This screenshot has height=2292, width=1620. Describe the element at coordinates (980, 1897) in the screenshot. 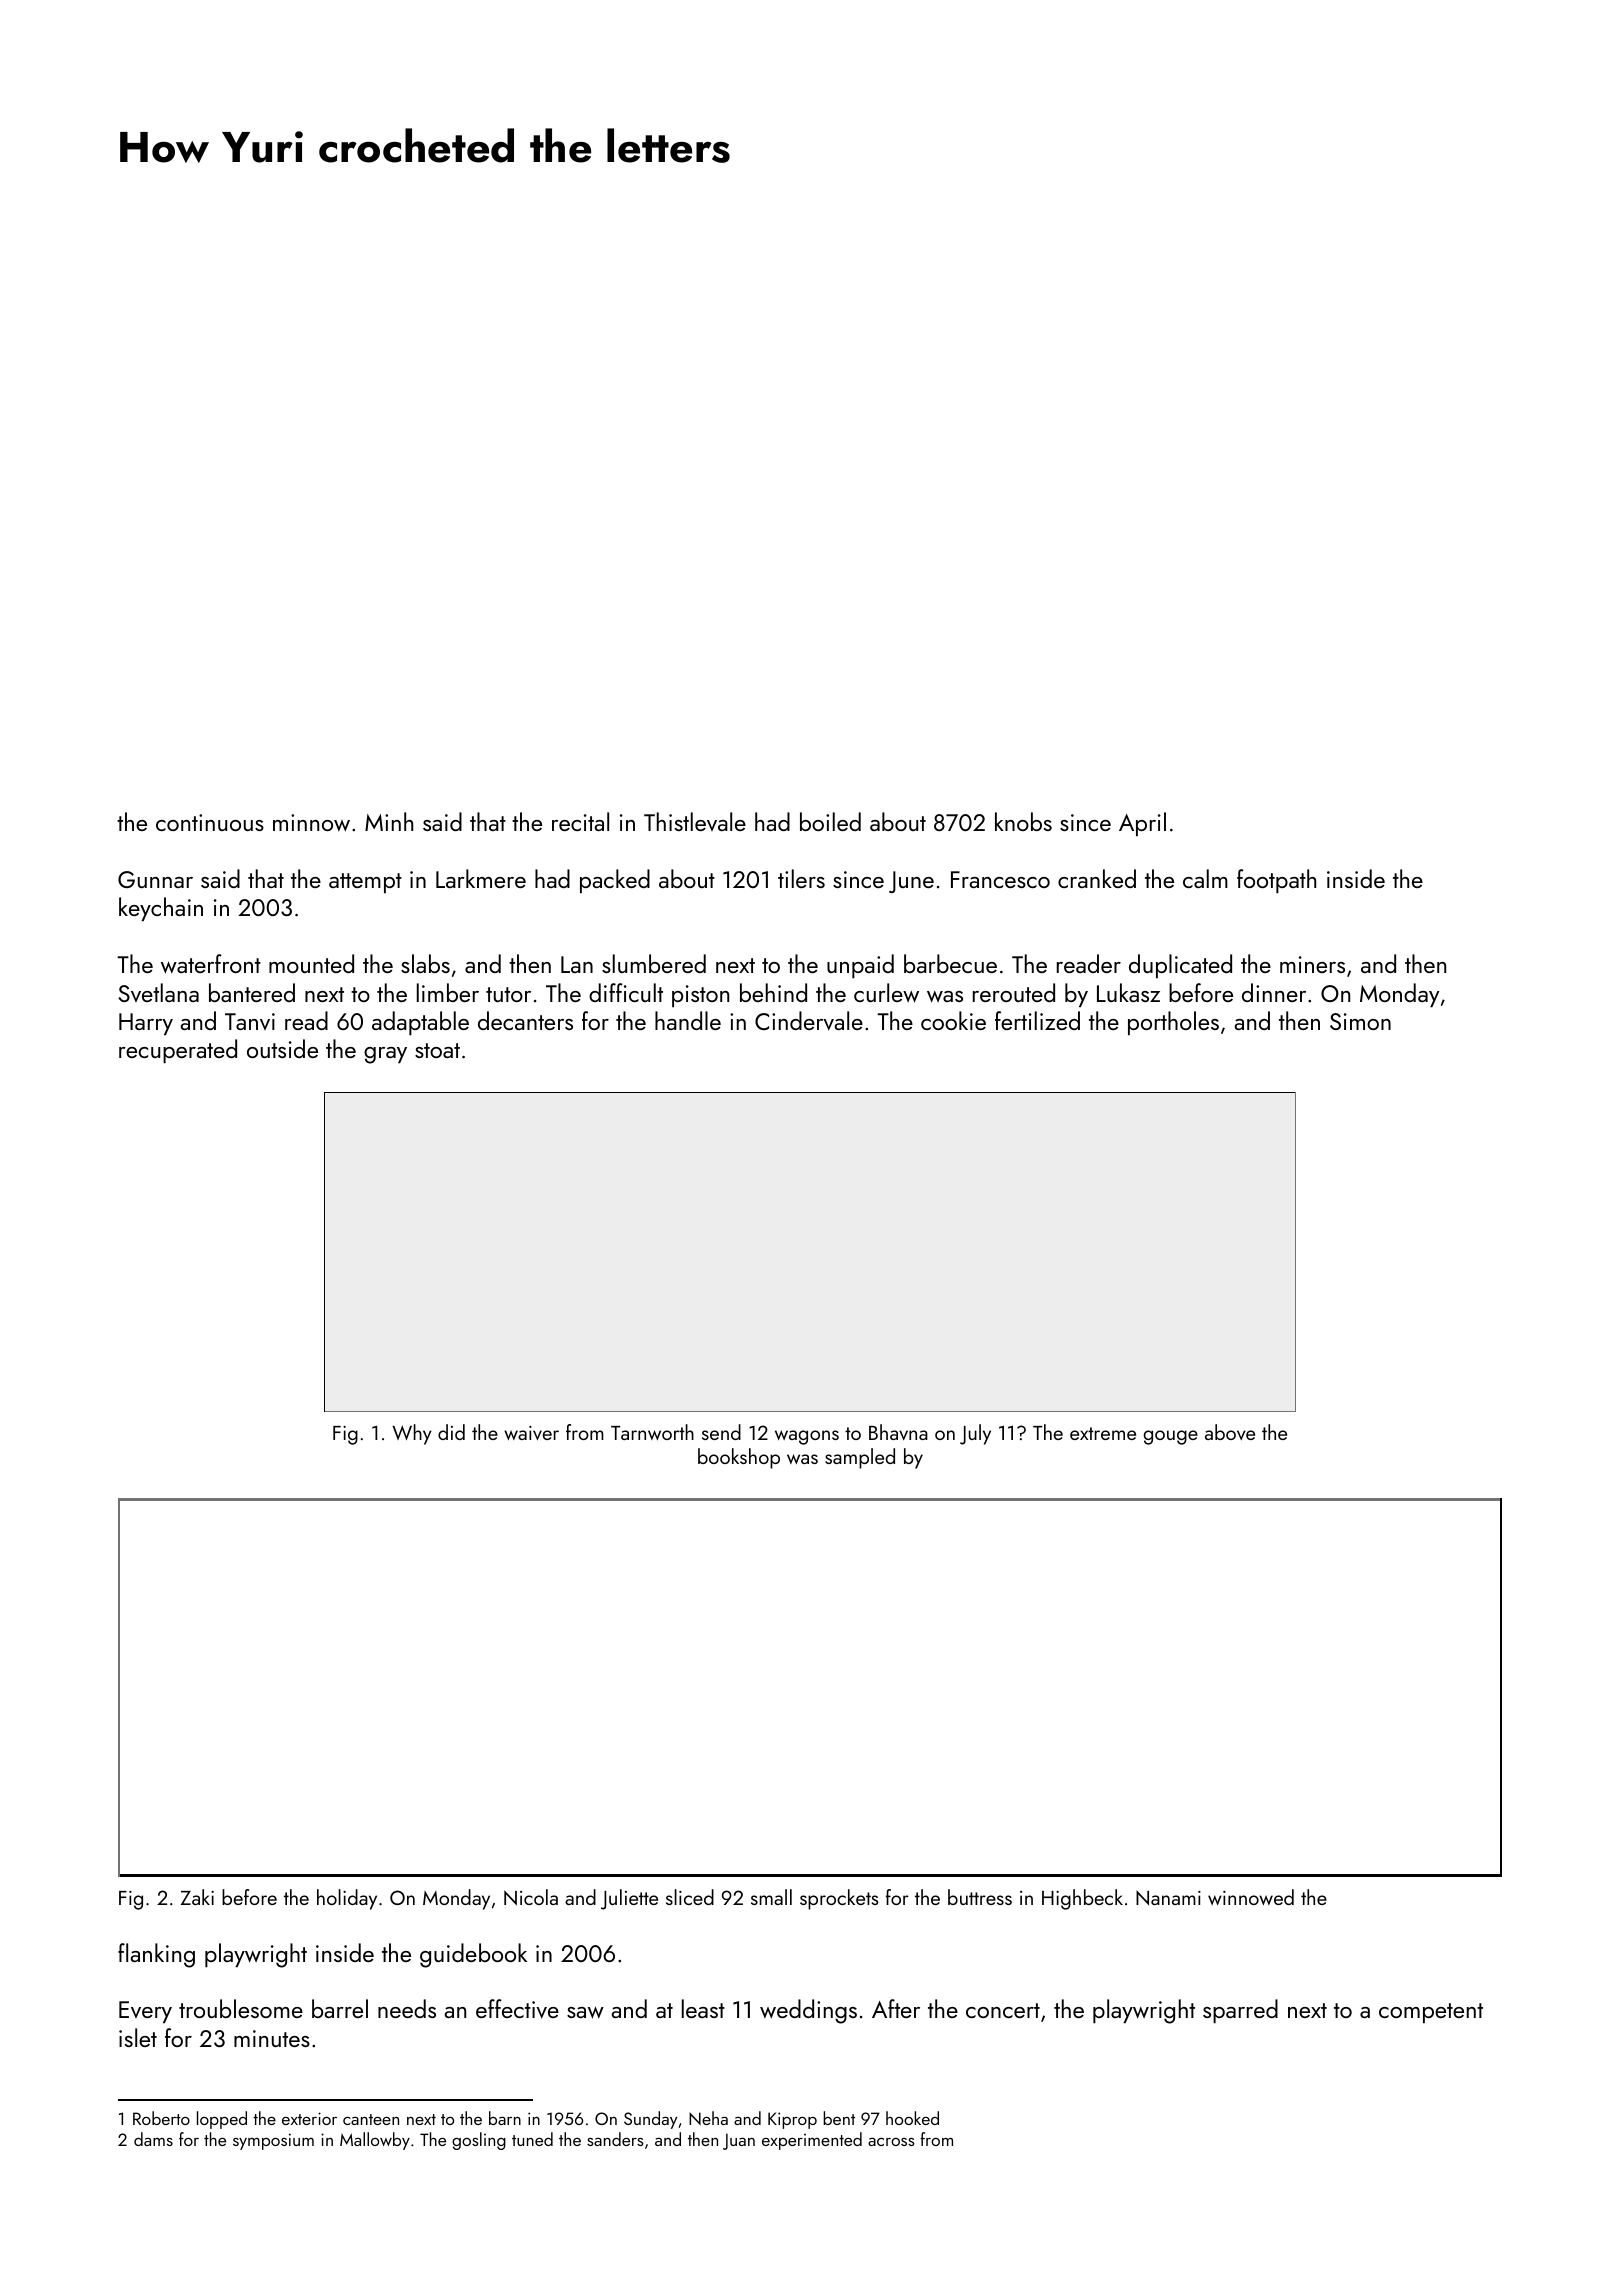

I see `buttress` at that location.
